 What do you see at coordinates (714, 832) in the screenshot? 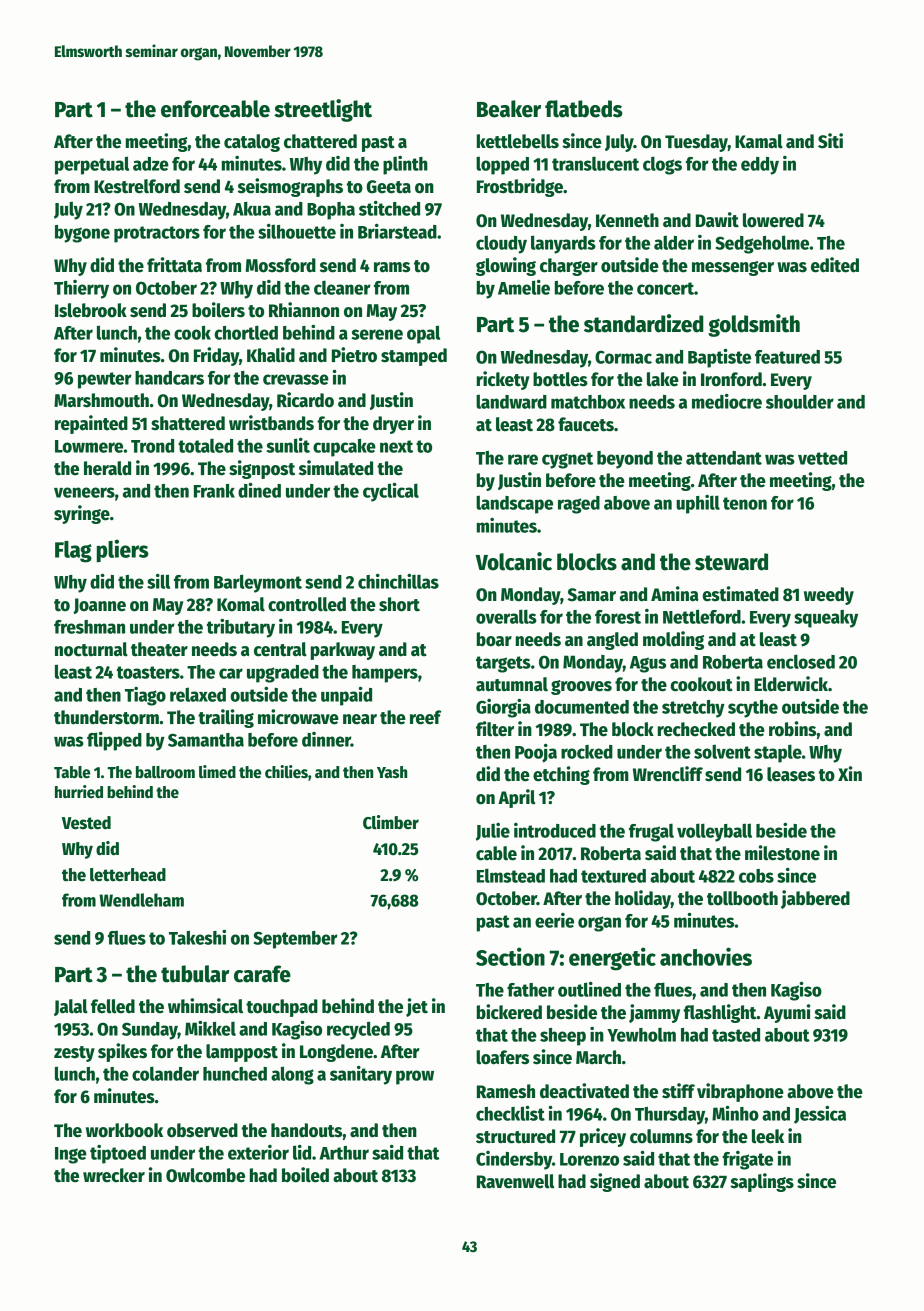
I see `volleyball` at bounding box center [714, 832].
